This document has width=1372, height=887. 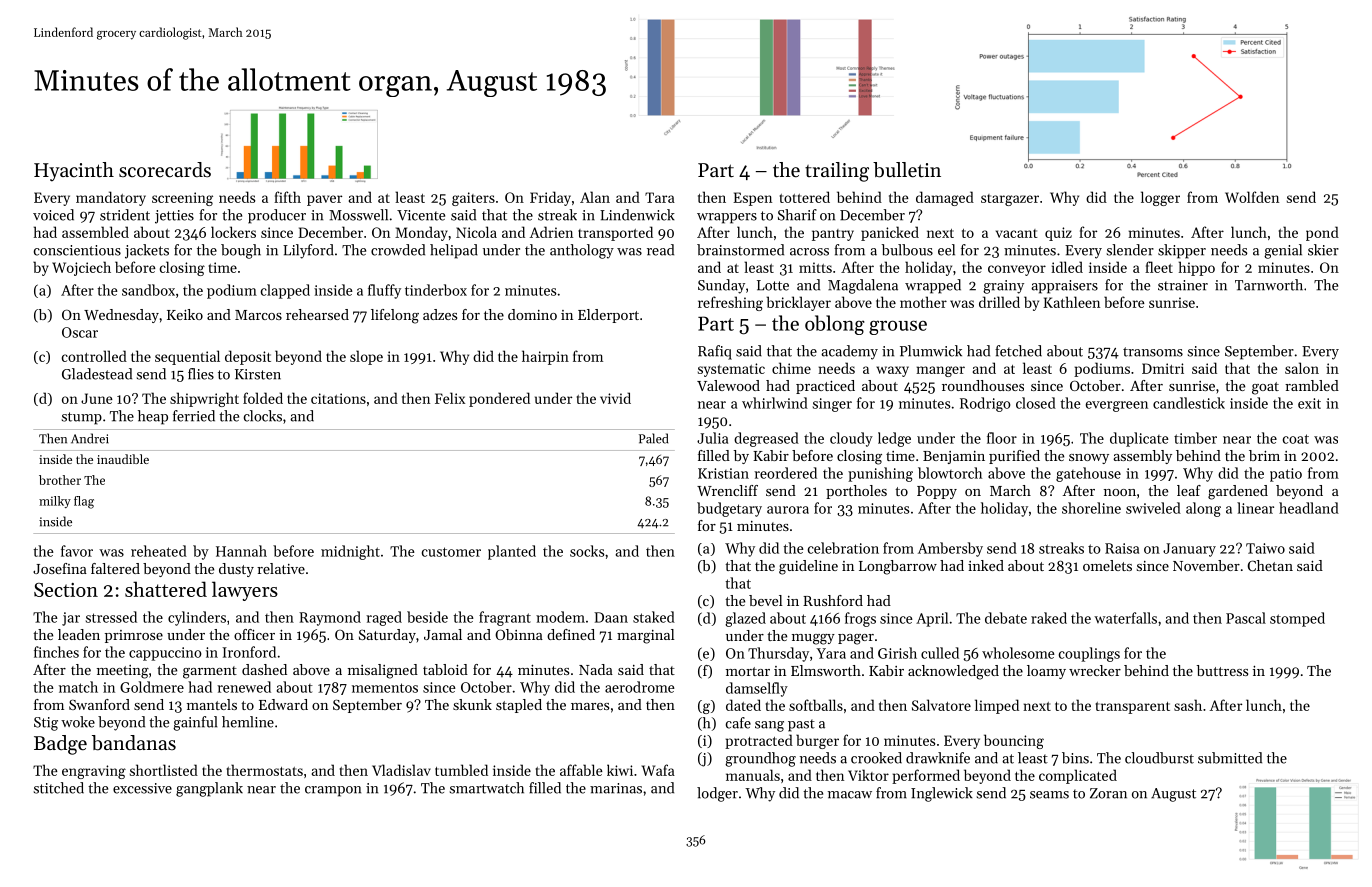 I want to click on buttress, so click(x=1222, y=670).
